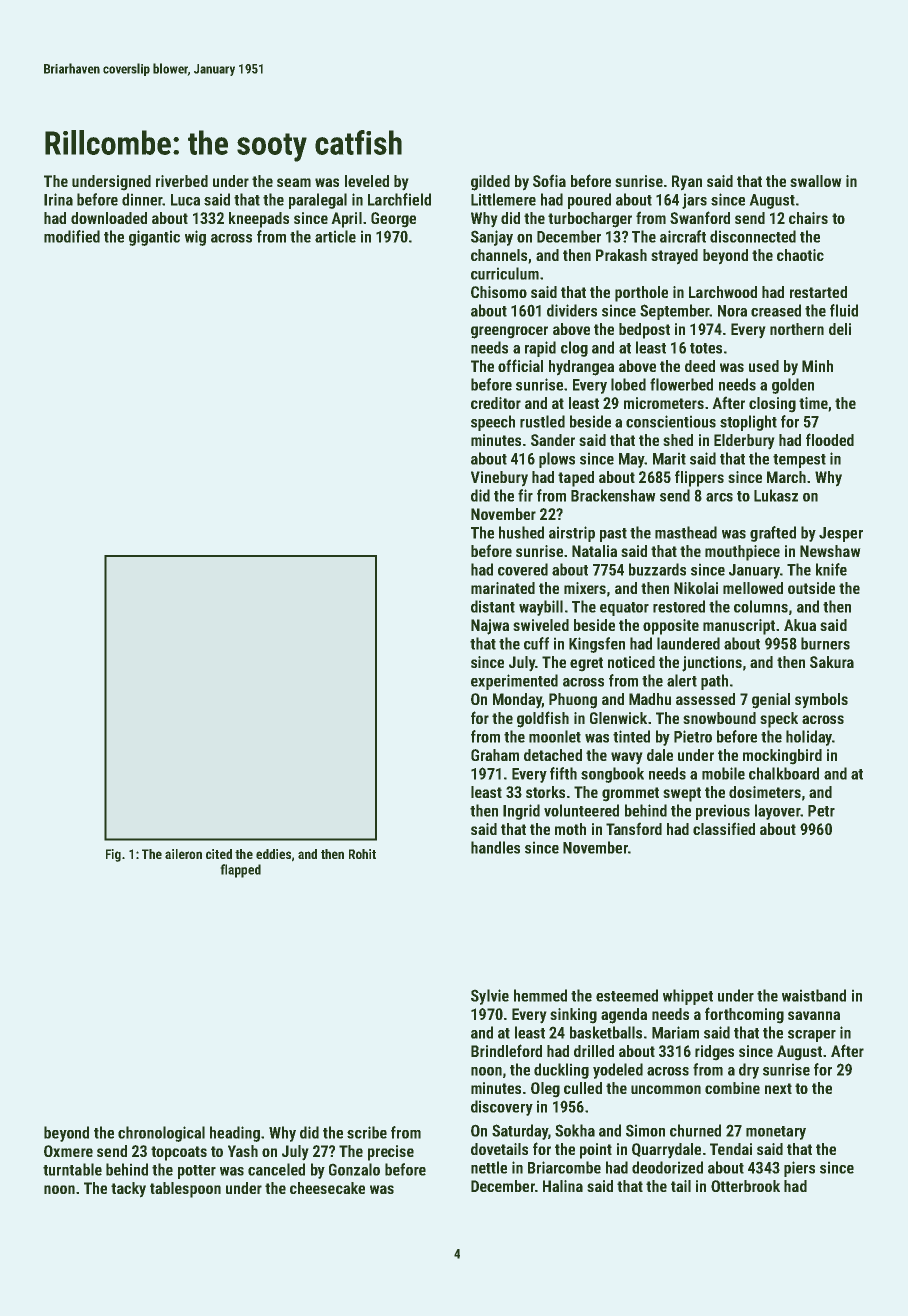 Image resolution: width=908 pixels, height=1316 pixels. Describe the element at coordinates (495, 755) in the page. I see `Graham` at that location.
